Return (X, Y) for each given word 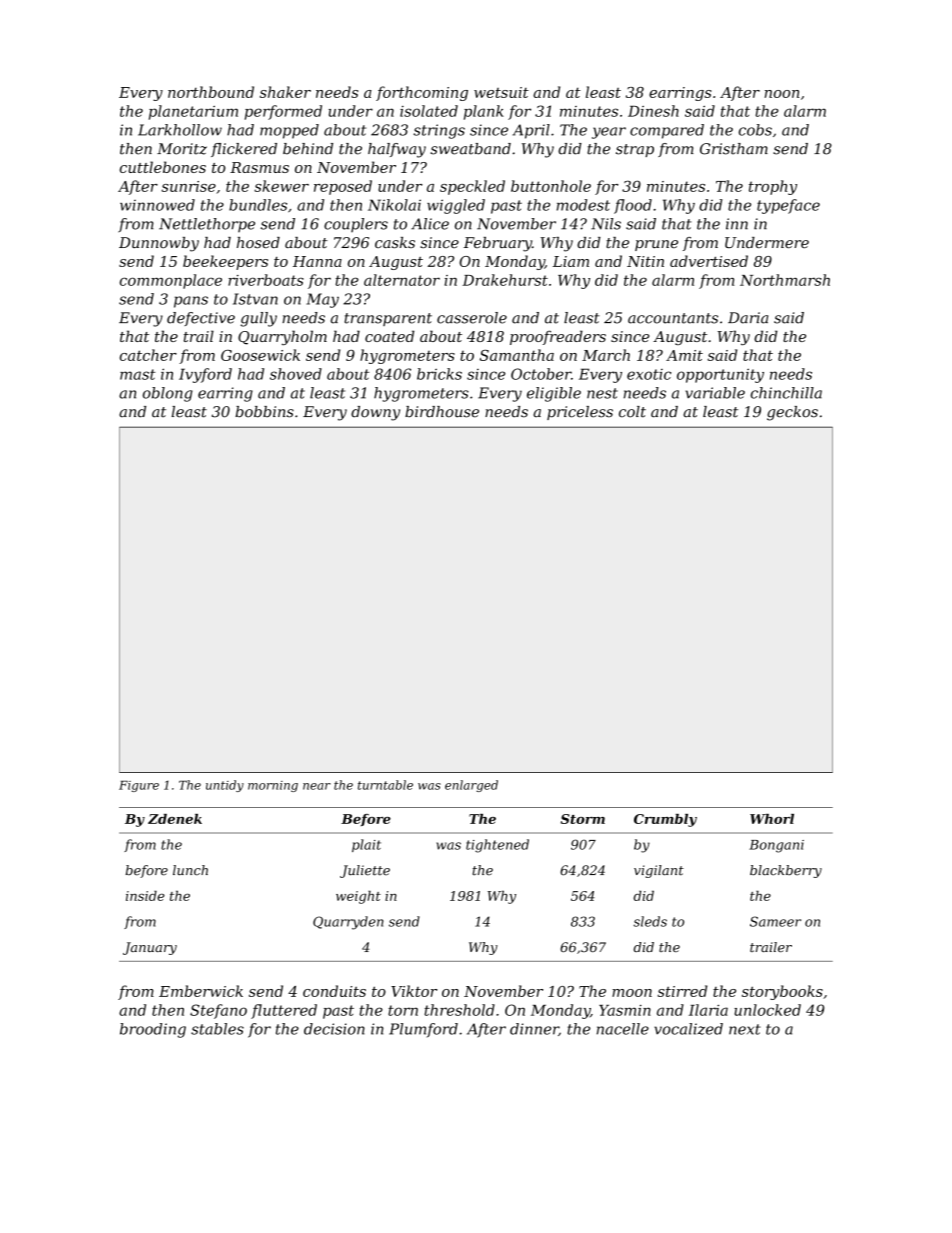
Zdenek (175, 819)
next (745, 1029)
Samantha (517, 355)
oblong (168, 394)
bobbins (264, 412)
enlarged (471, 786)
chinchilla (786, 393)
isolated (429, 111)
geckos (792, 413)
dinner (534, 1029)
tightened (497, 846)
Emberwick (201, 991)
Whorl (772, 819)
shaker (285, 92)
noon (782, 94)
